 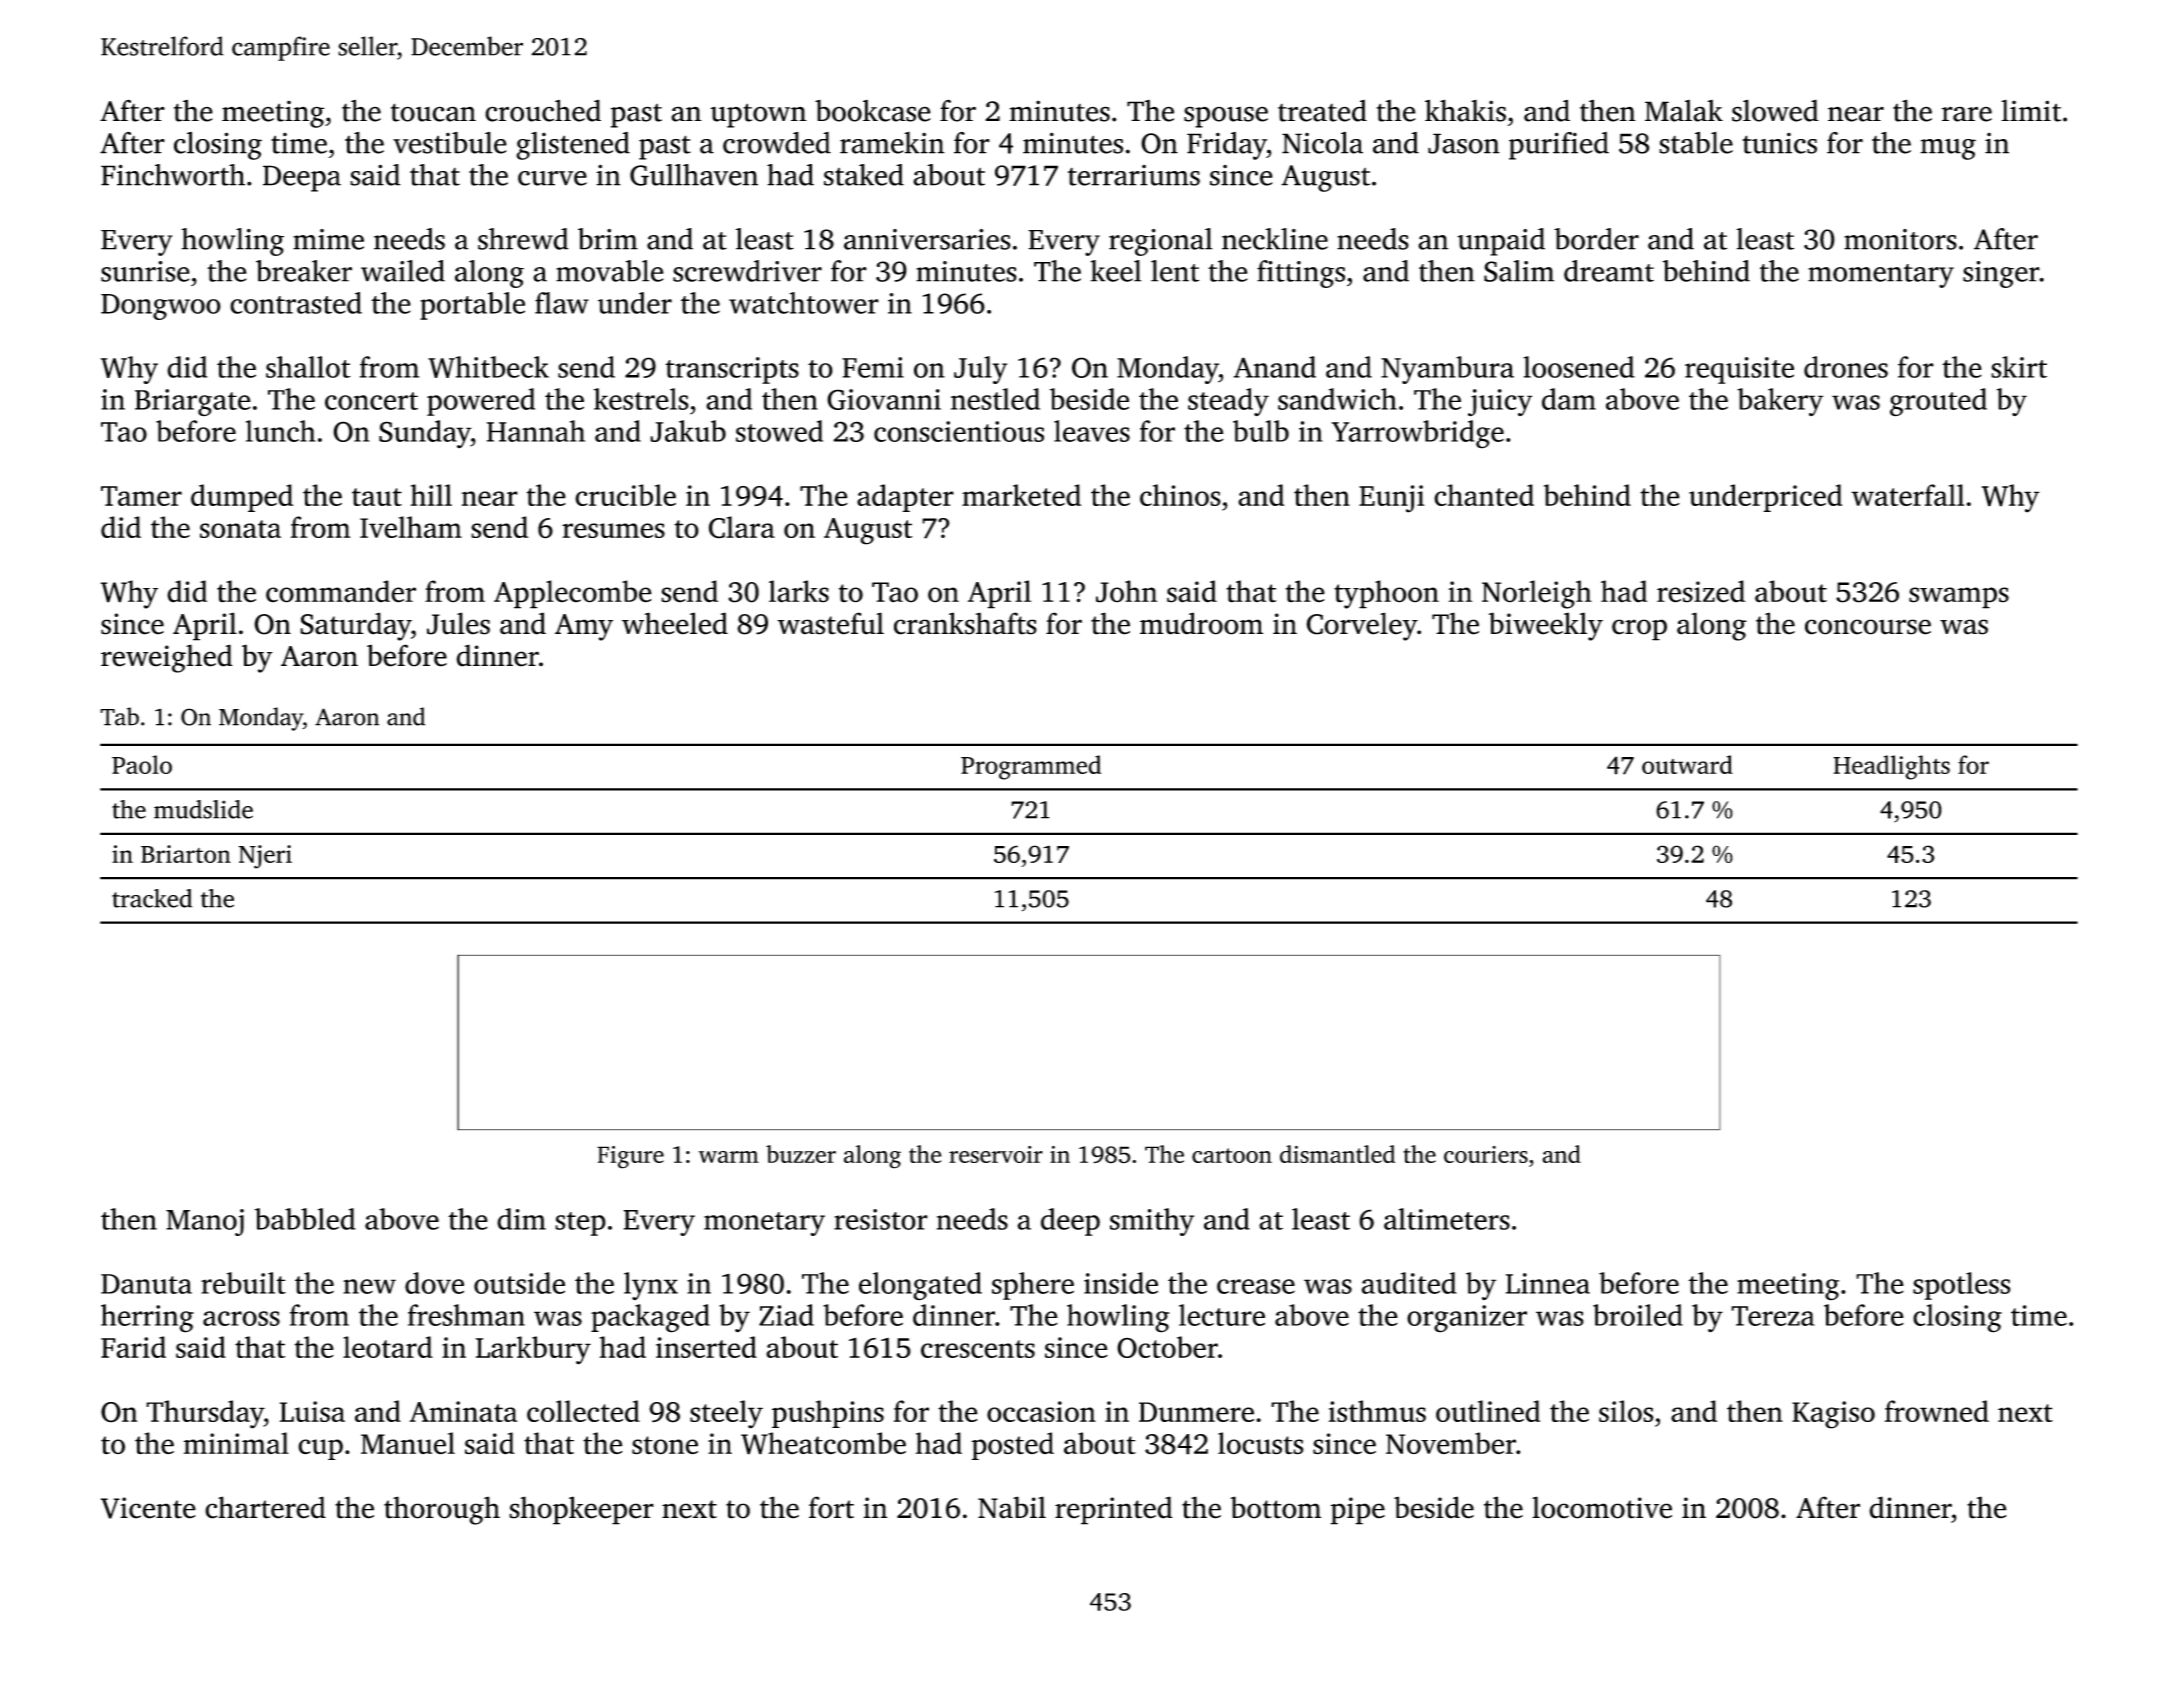 I want to click on conscientious, so click(x=959, y=431).
